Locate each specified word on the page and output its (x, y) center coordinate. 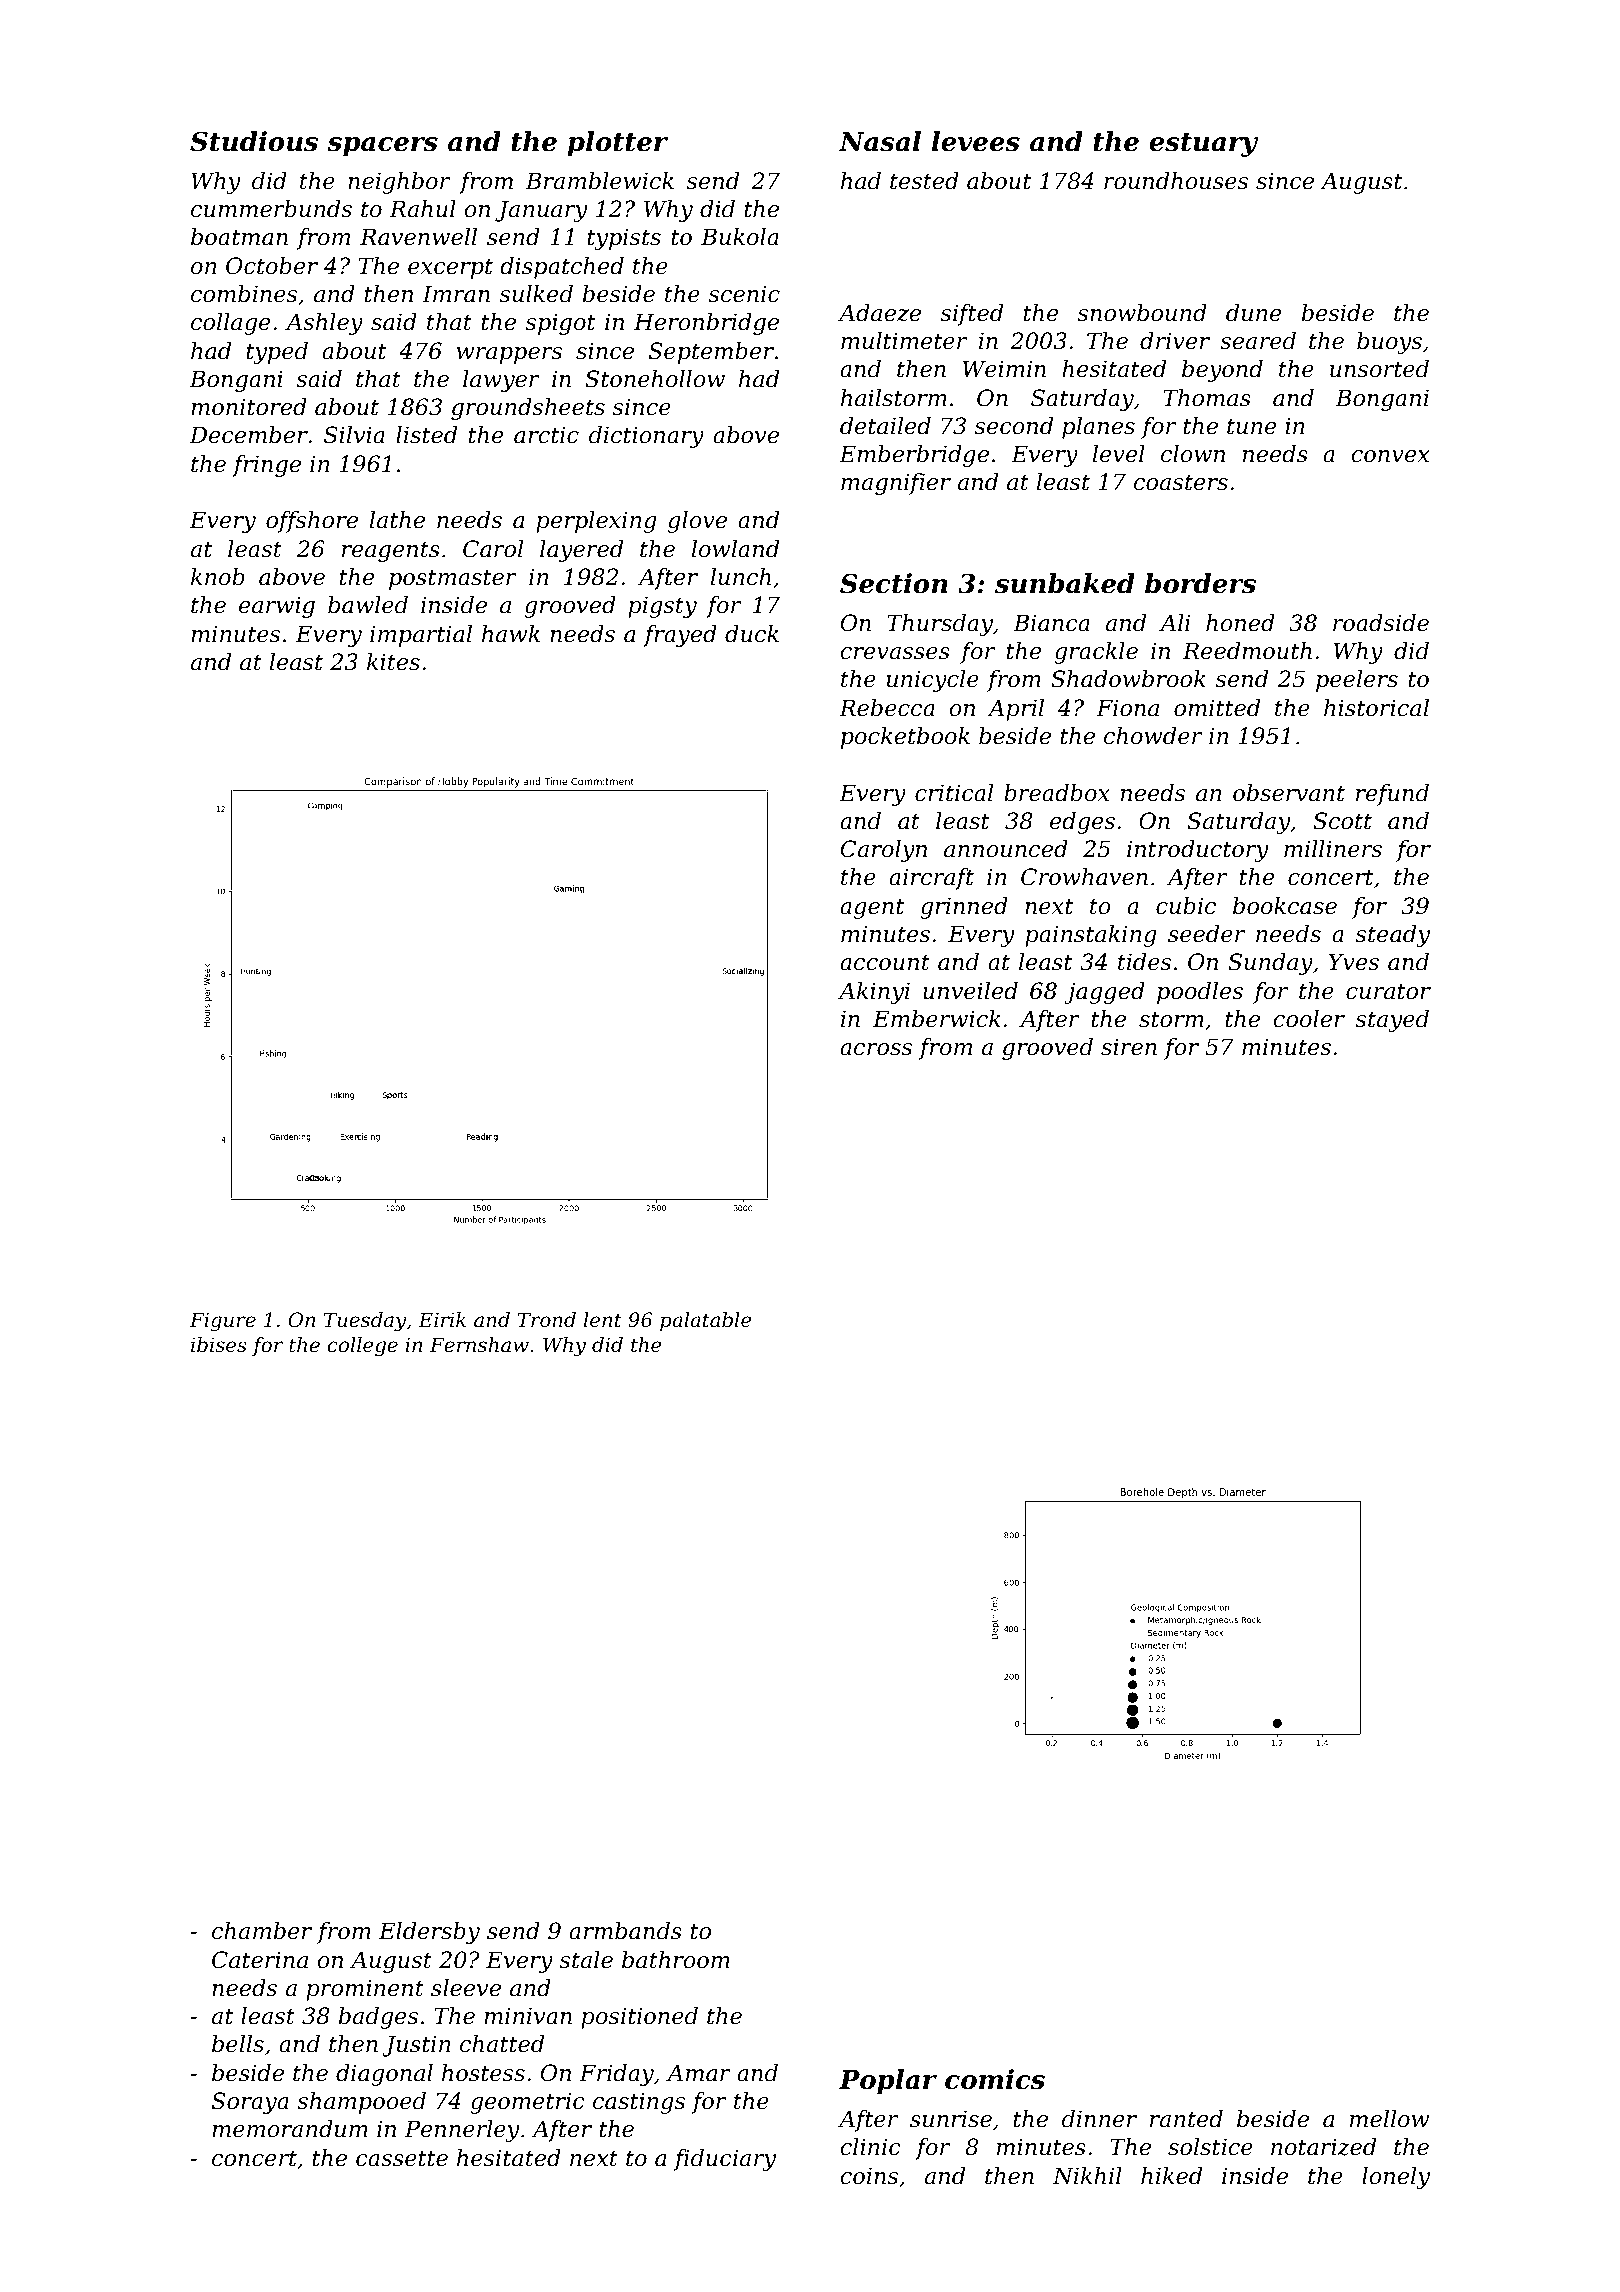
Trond (547, 1320)
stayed (1392, 1021)
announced (1006, 849)
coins (869, 2176)
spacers (383, 147)
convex (1390, 456)
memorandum (290, 2129)
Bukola (740, 237)
